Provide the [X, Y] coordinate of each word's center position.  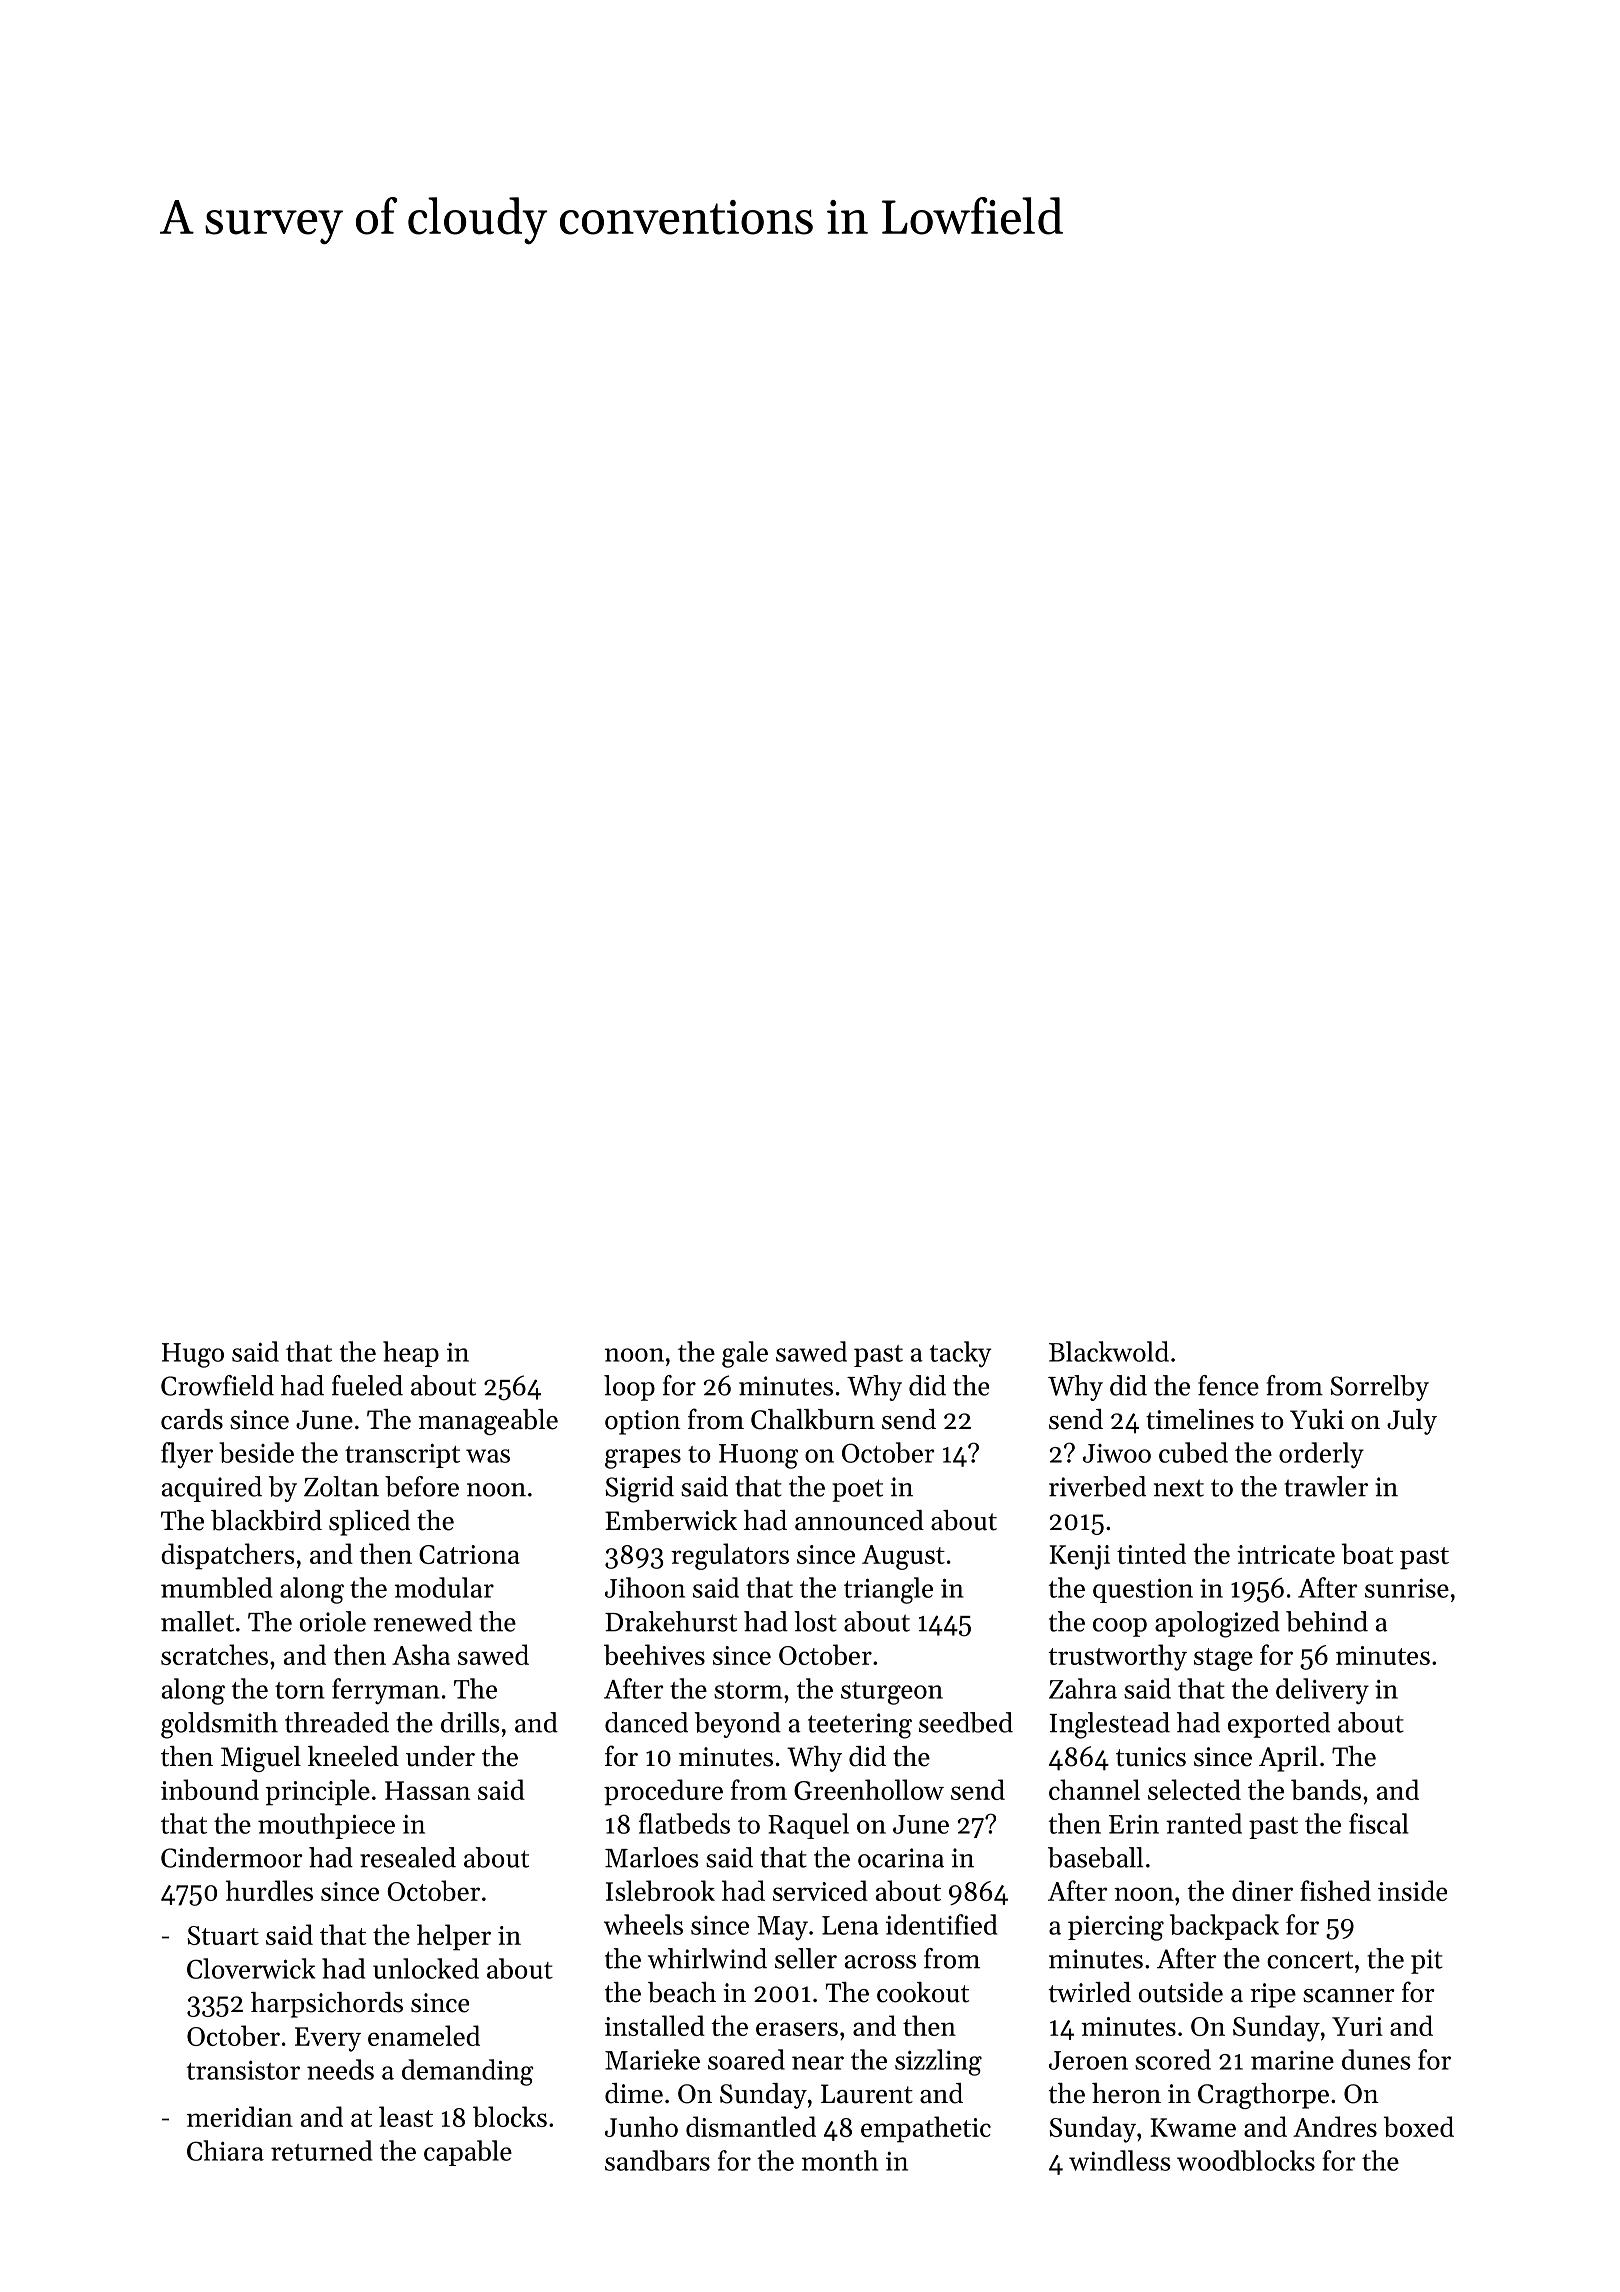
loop [629, 1388]
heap [411, 1354]
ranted [1204, 1823]
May [782, 1928]
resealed [408, 1857]
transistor [243, 2070]
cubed [1193, 1452]
